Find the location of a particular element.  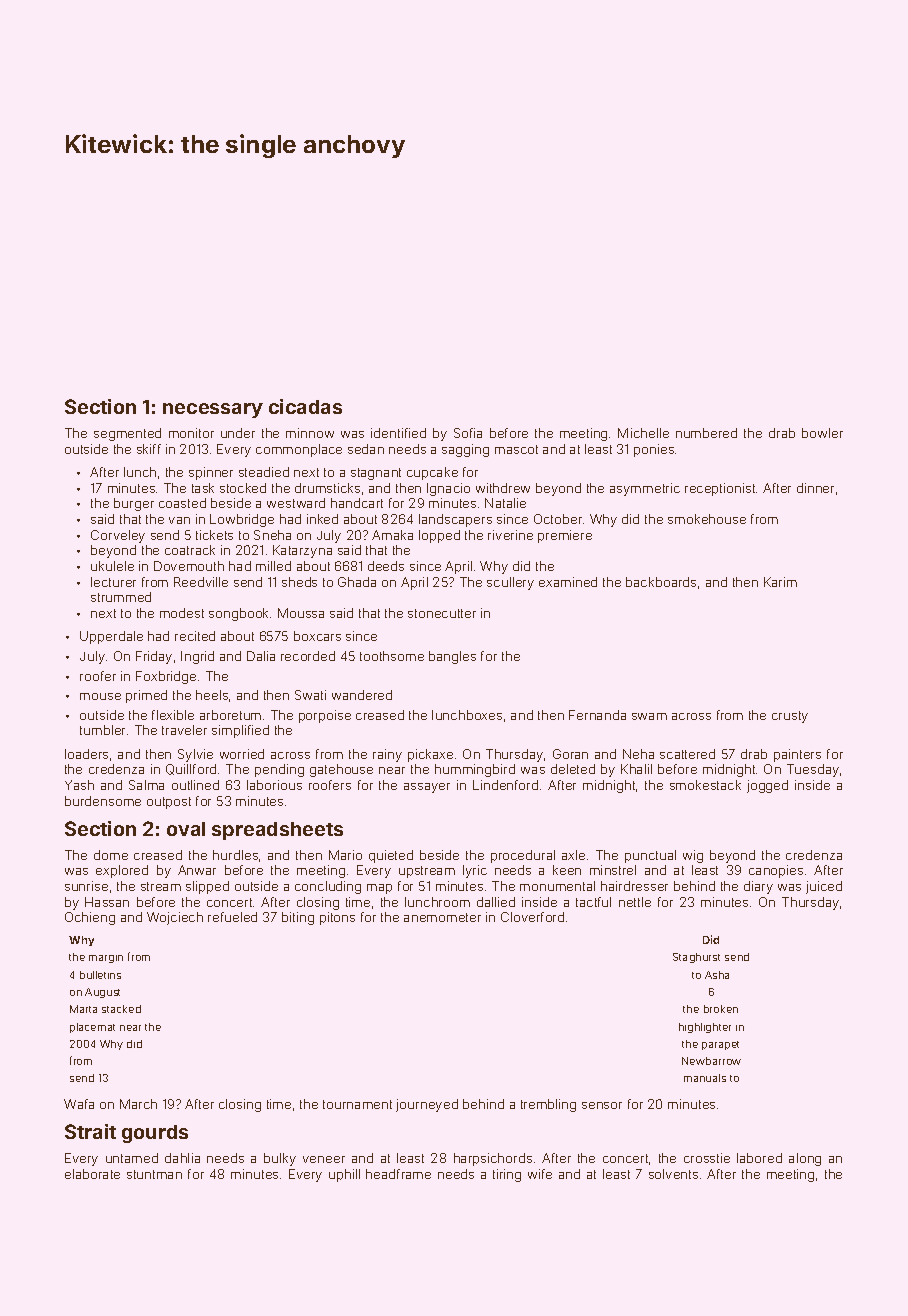

Yash is located at coordinates (79, 785).
